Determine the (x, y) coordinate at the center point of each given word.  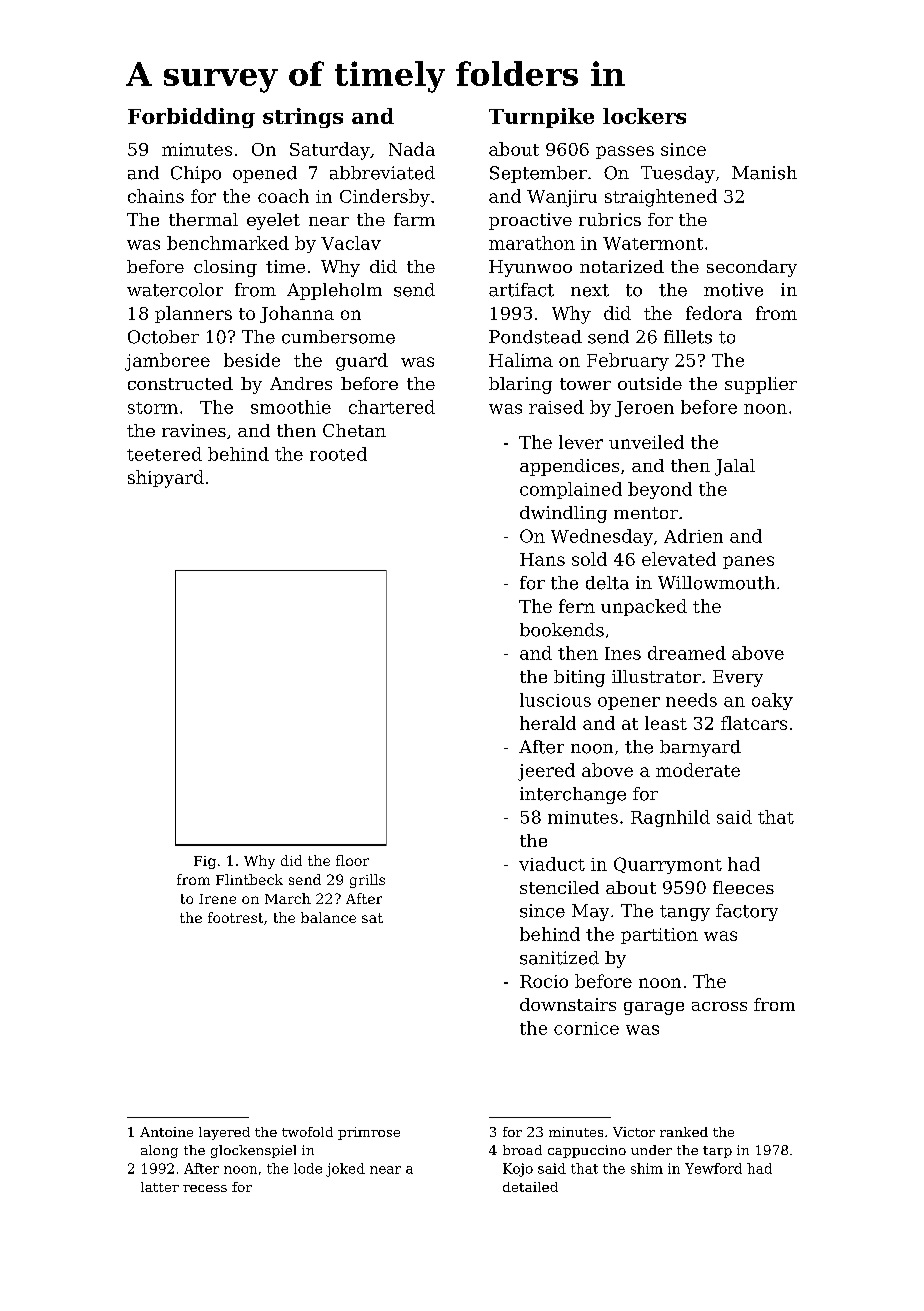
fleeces (743, 887)
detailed (530, 1187)
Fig (205, 862)
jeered (546, 772)
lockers (644, 116)
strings (303, 118)
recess (205, 1188)
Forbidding (191, 118)
